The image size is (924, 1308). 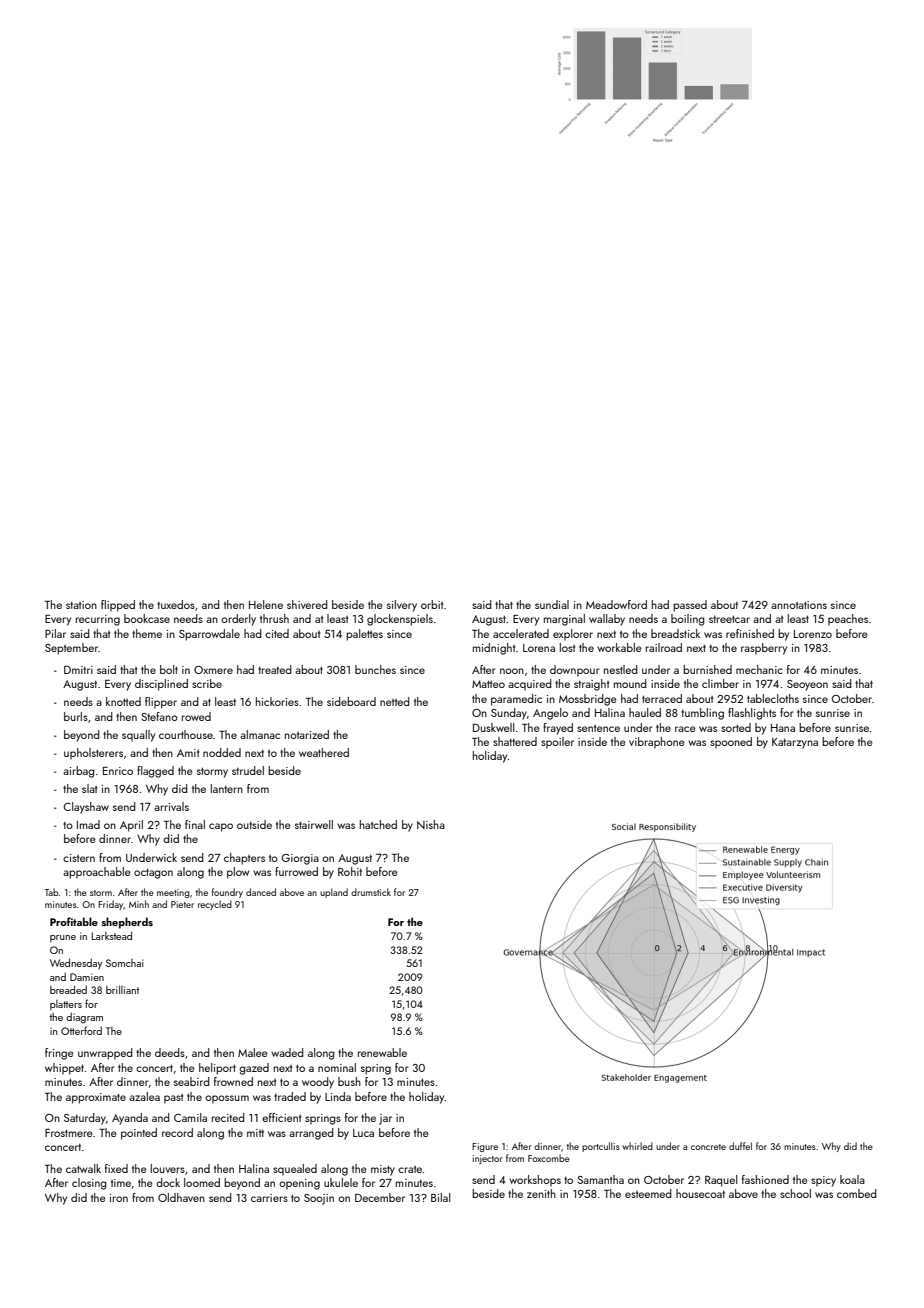 I want to click on Pilar, so click(x=55, y=633).
